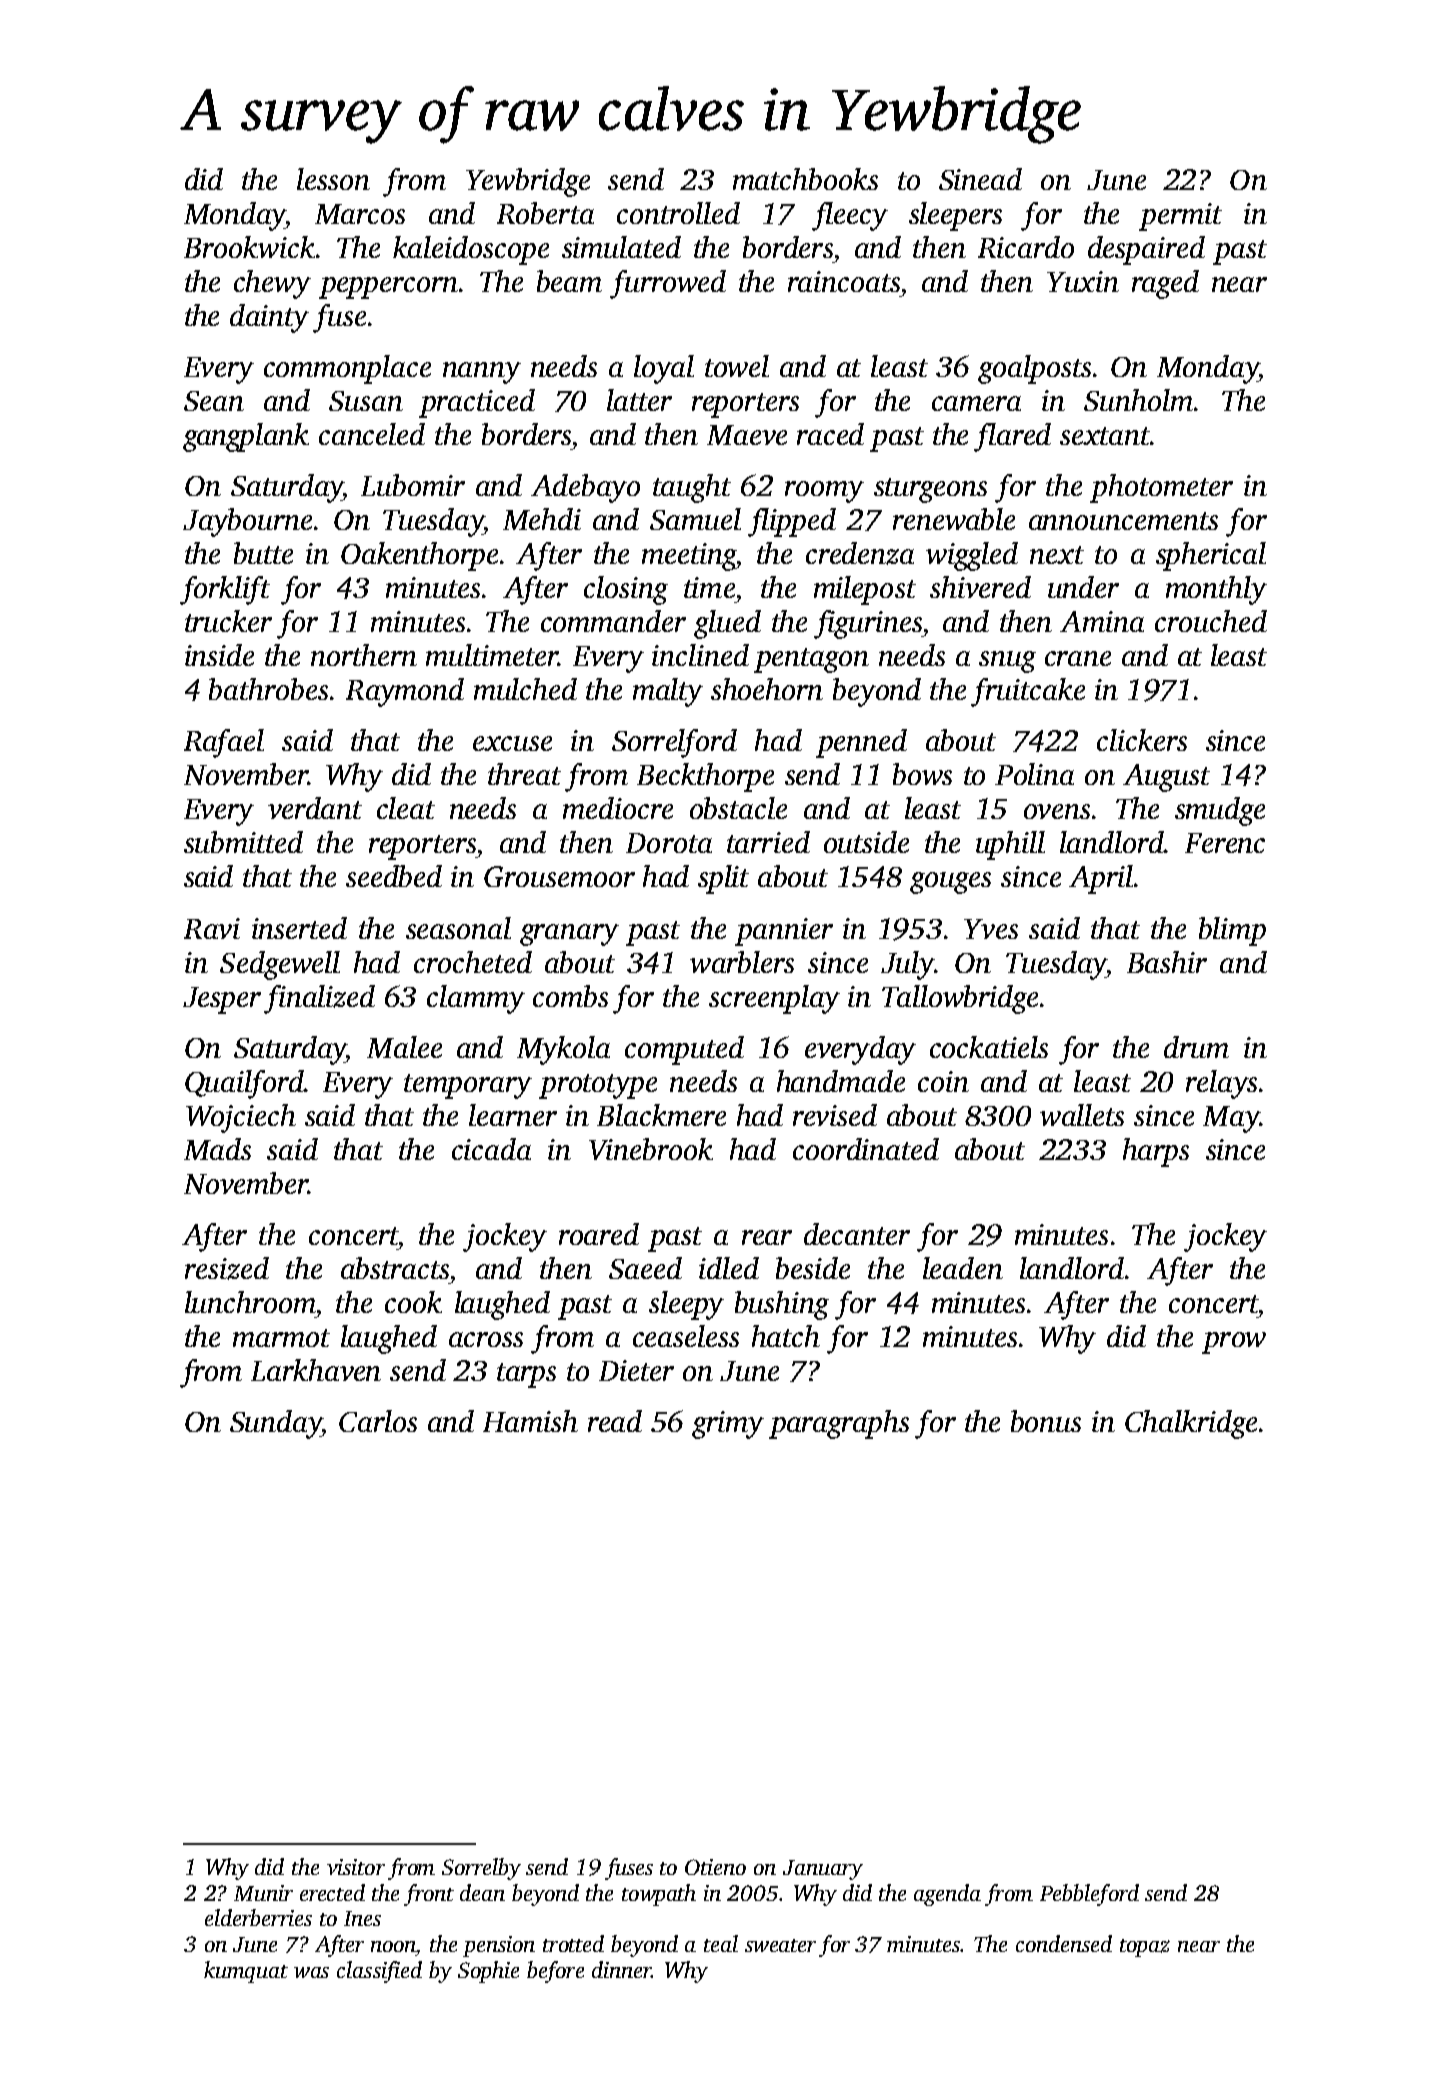 The height and width of the image is (2100, 1450). What do you see at coordinates (356, 1867) in the image?
I see `visitor` at bounding box center [356, 1867].
